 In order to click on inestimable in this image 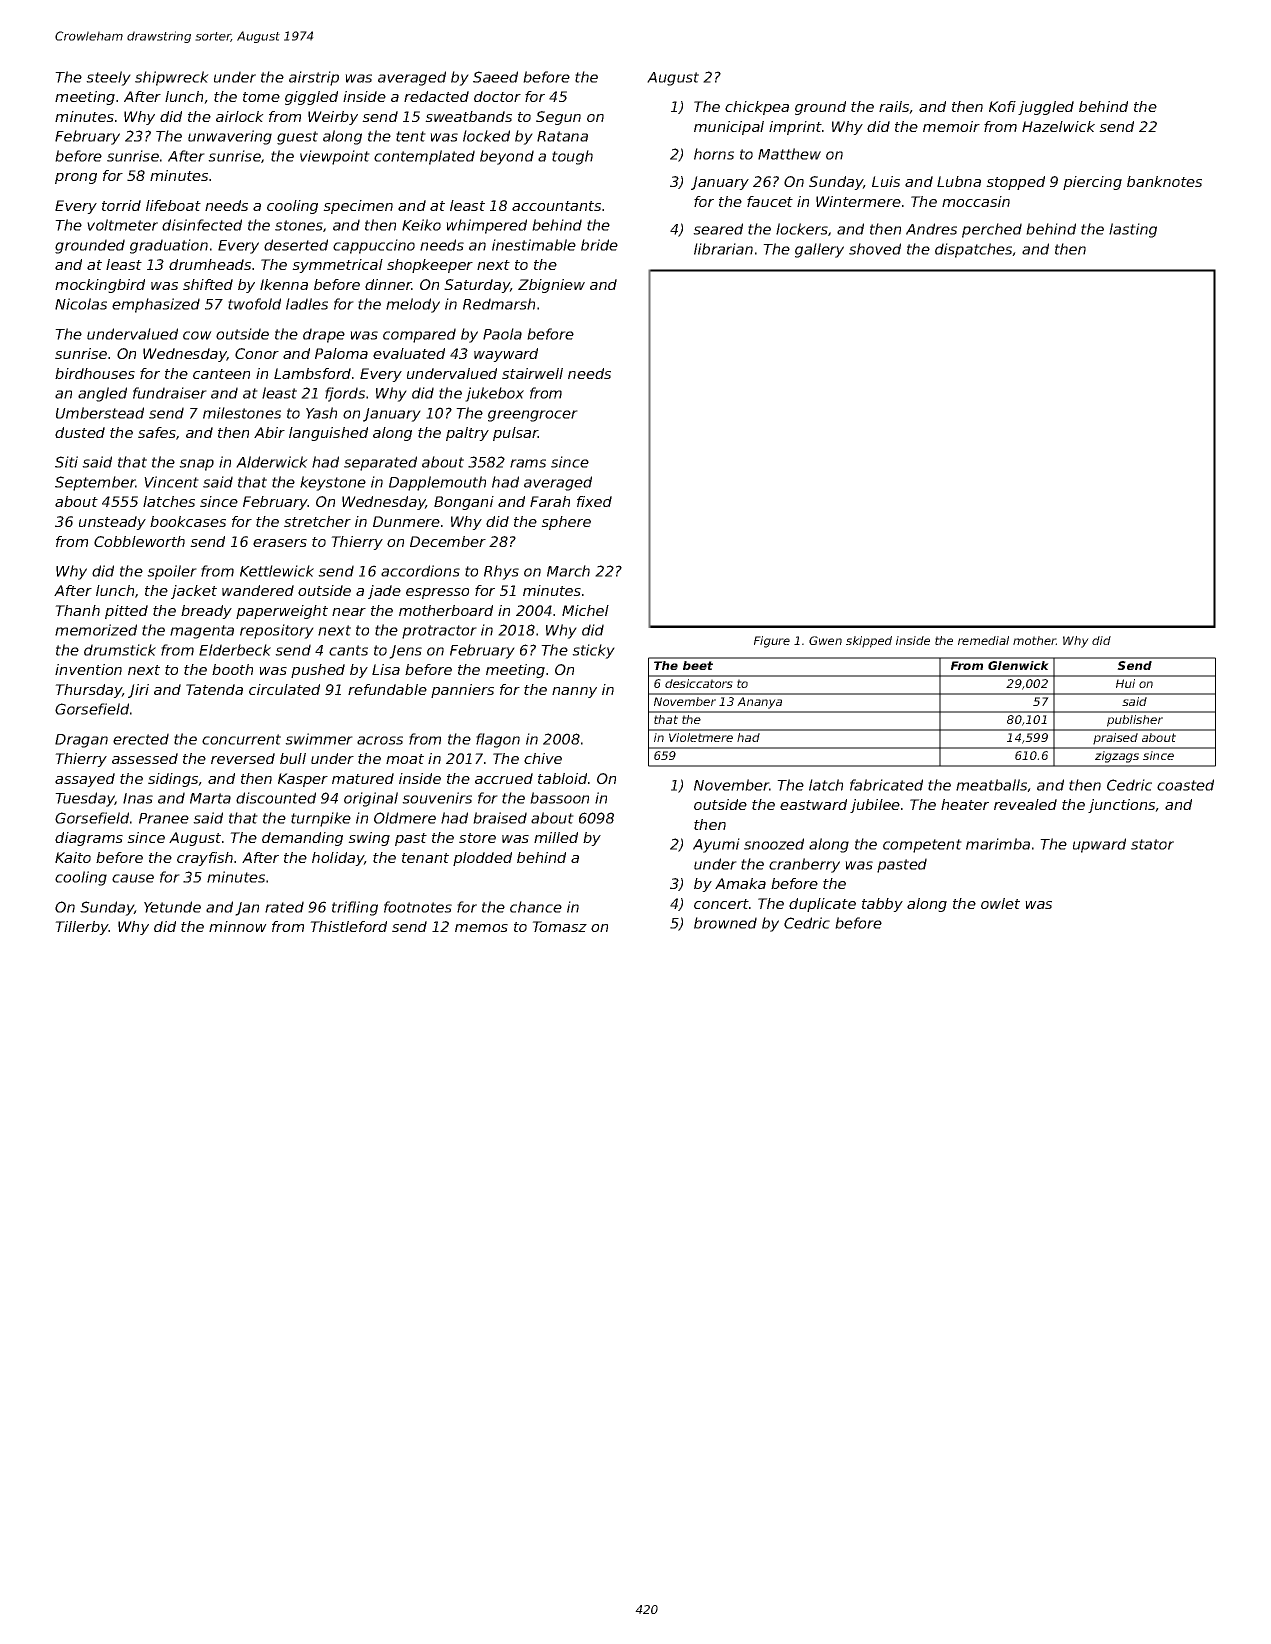, I will do `click(534, 245)`.
